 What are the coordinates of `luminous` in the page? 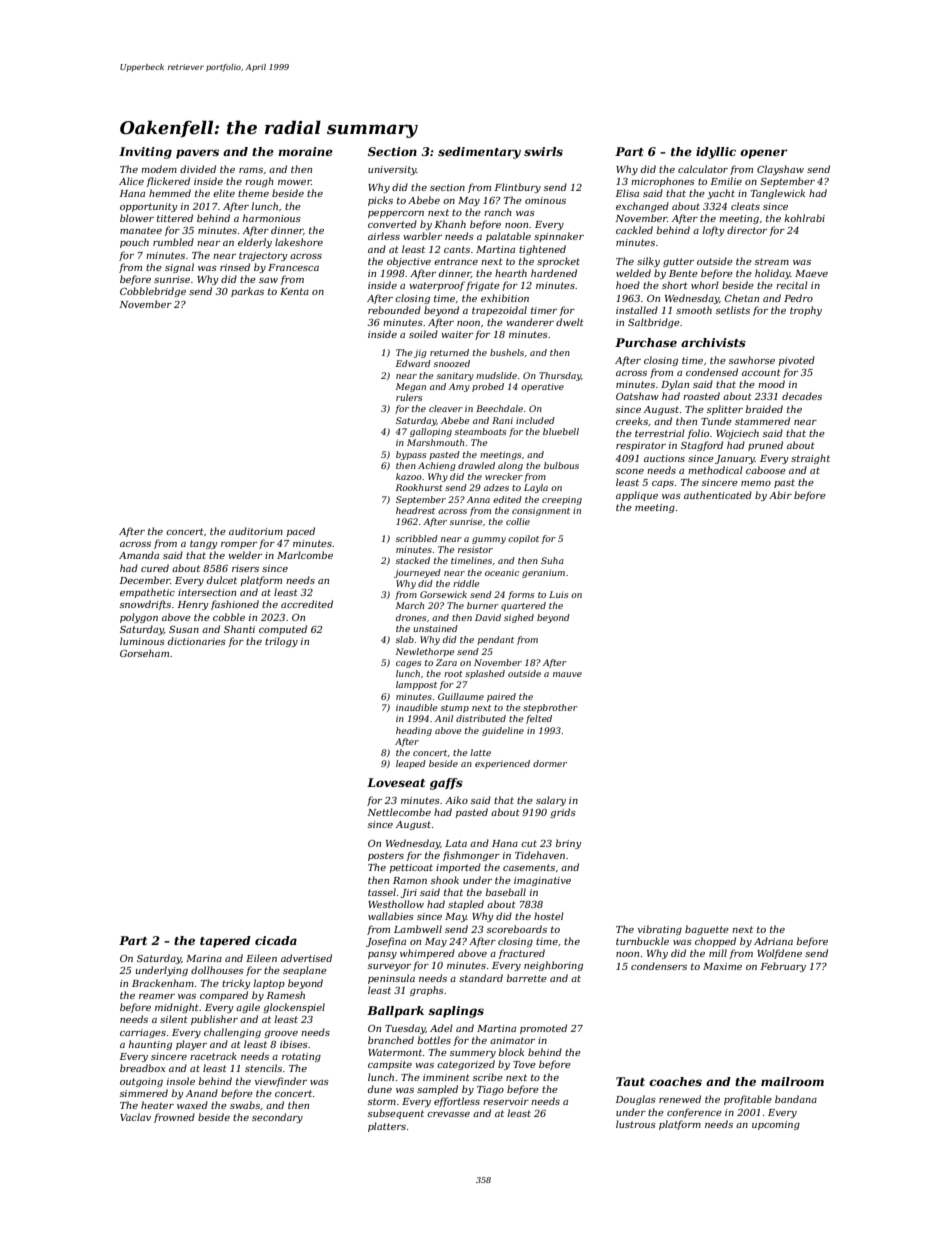 It's located at (142, 641).
